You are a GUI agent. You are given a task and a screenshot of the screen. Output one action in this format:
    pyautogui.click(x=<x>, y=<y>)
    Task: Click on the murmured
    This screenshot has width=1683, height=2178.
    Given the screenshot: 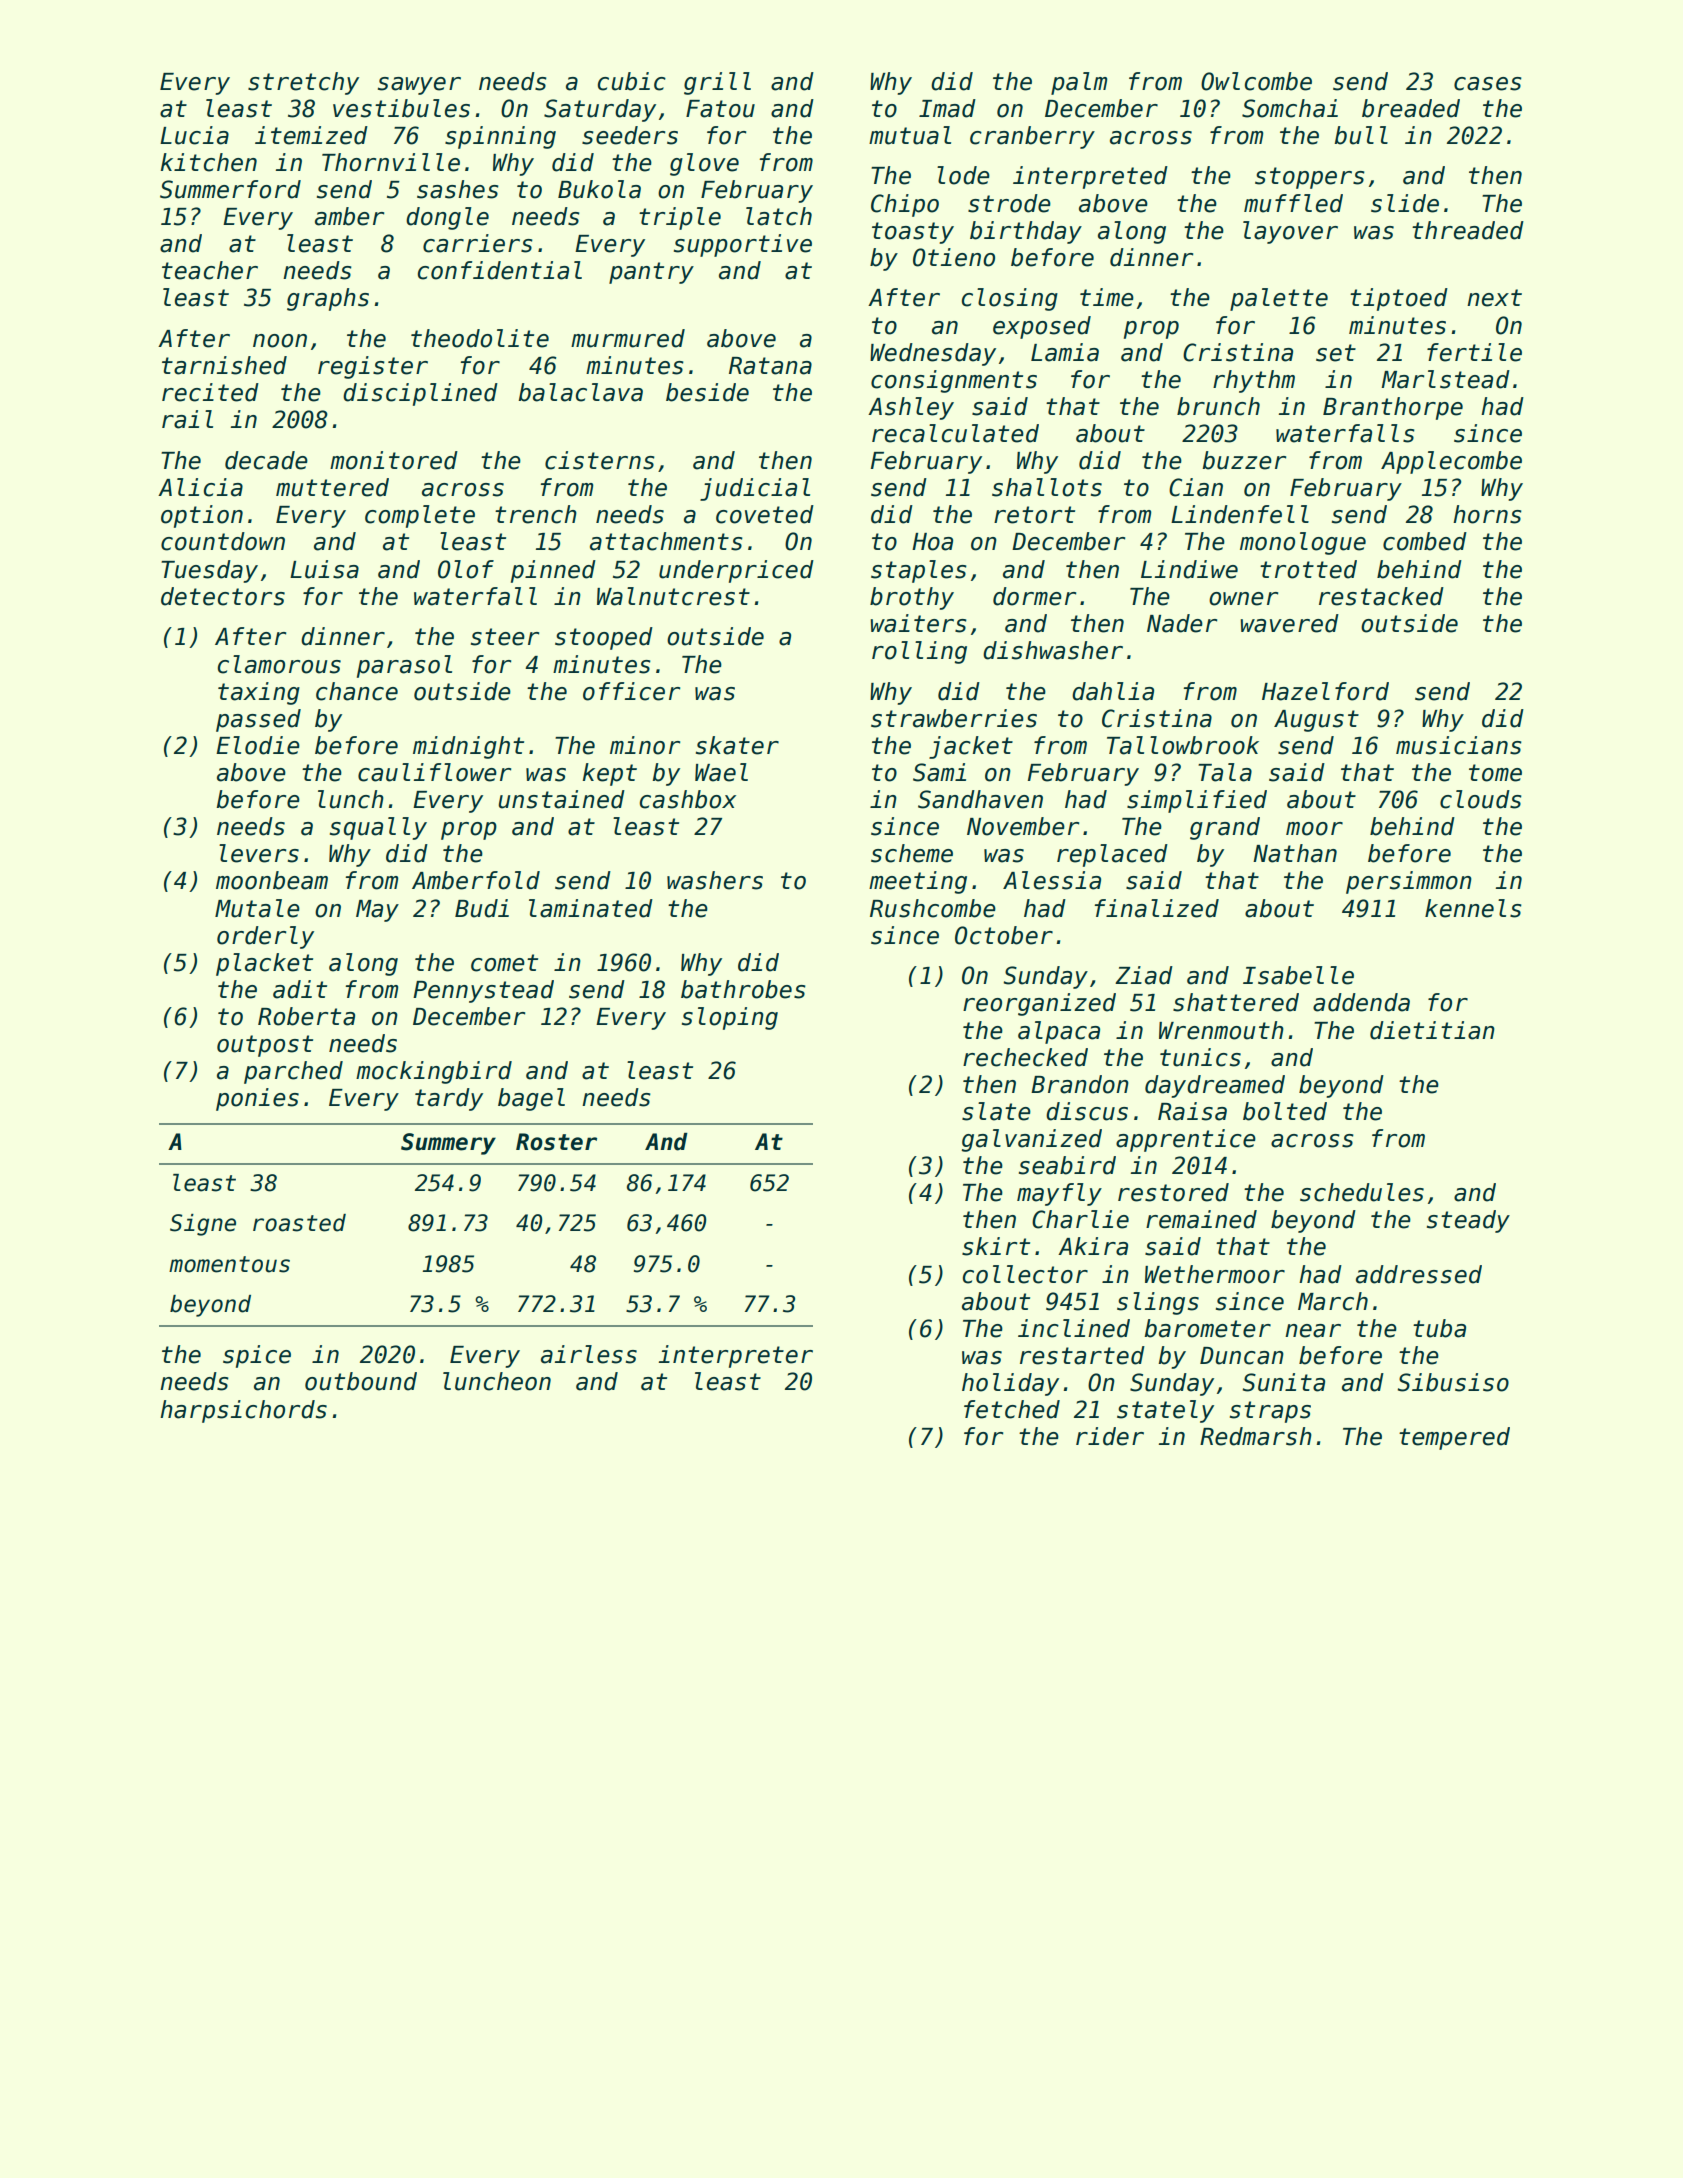 What is the action you would take?
    pyautogui.click(x=628, y=338)
